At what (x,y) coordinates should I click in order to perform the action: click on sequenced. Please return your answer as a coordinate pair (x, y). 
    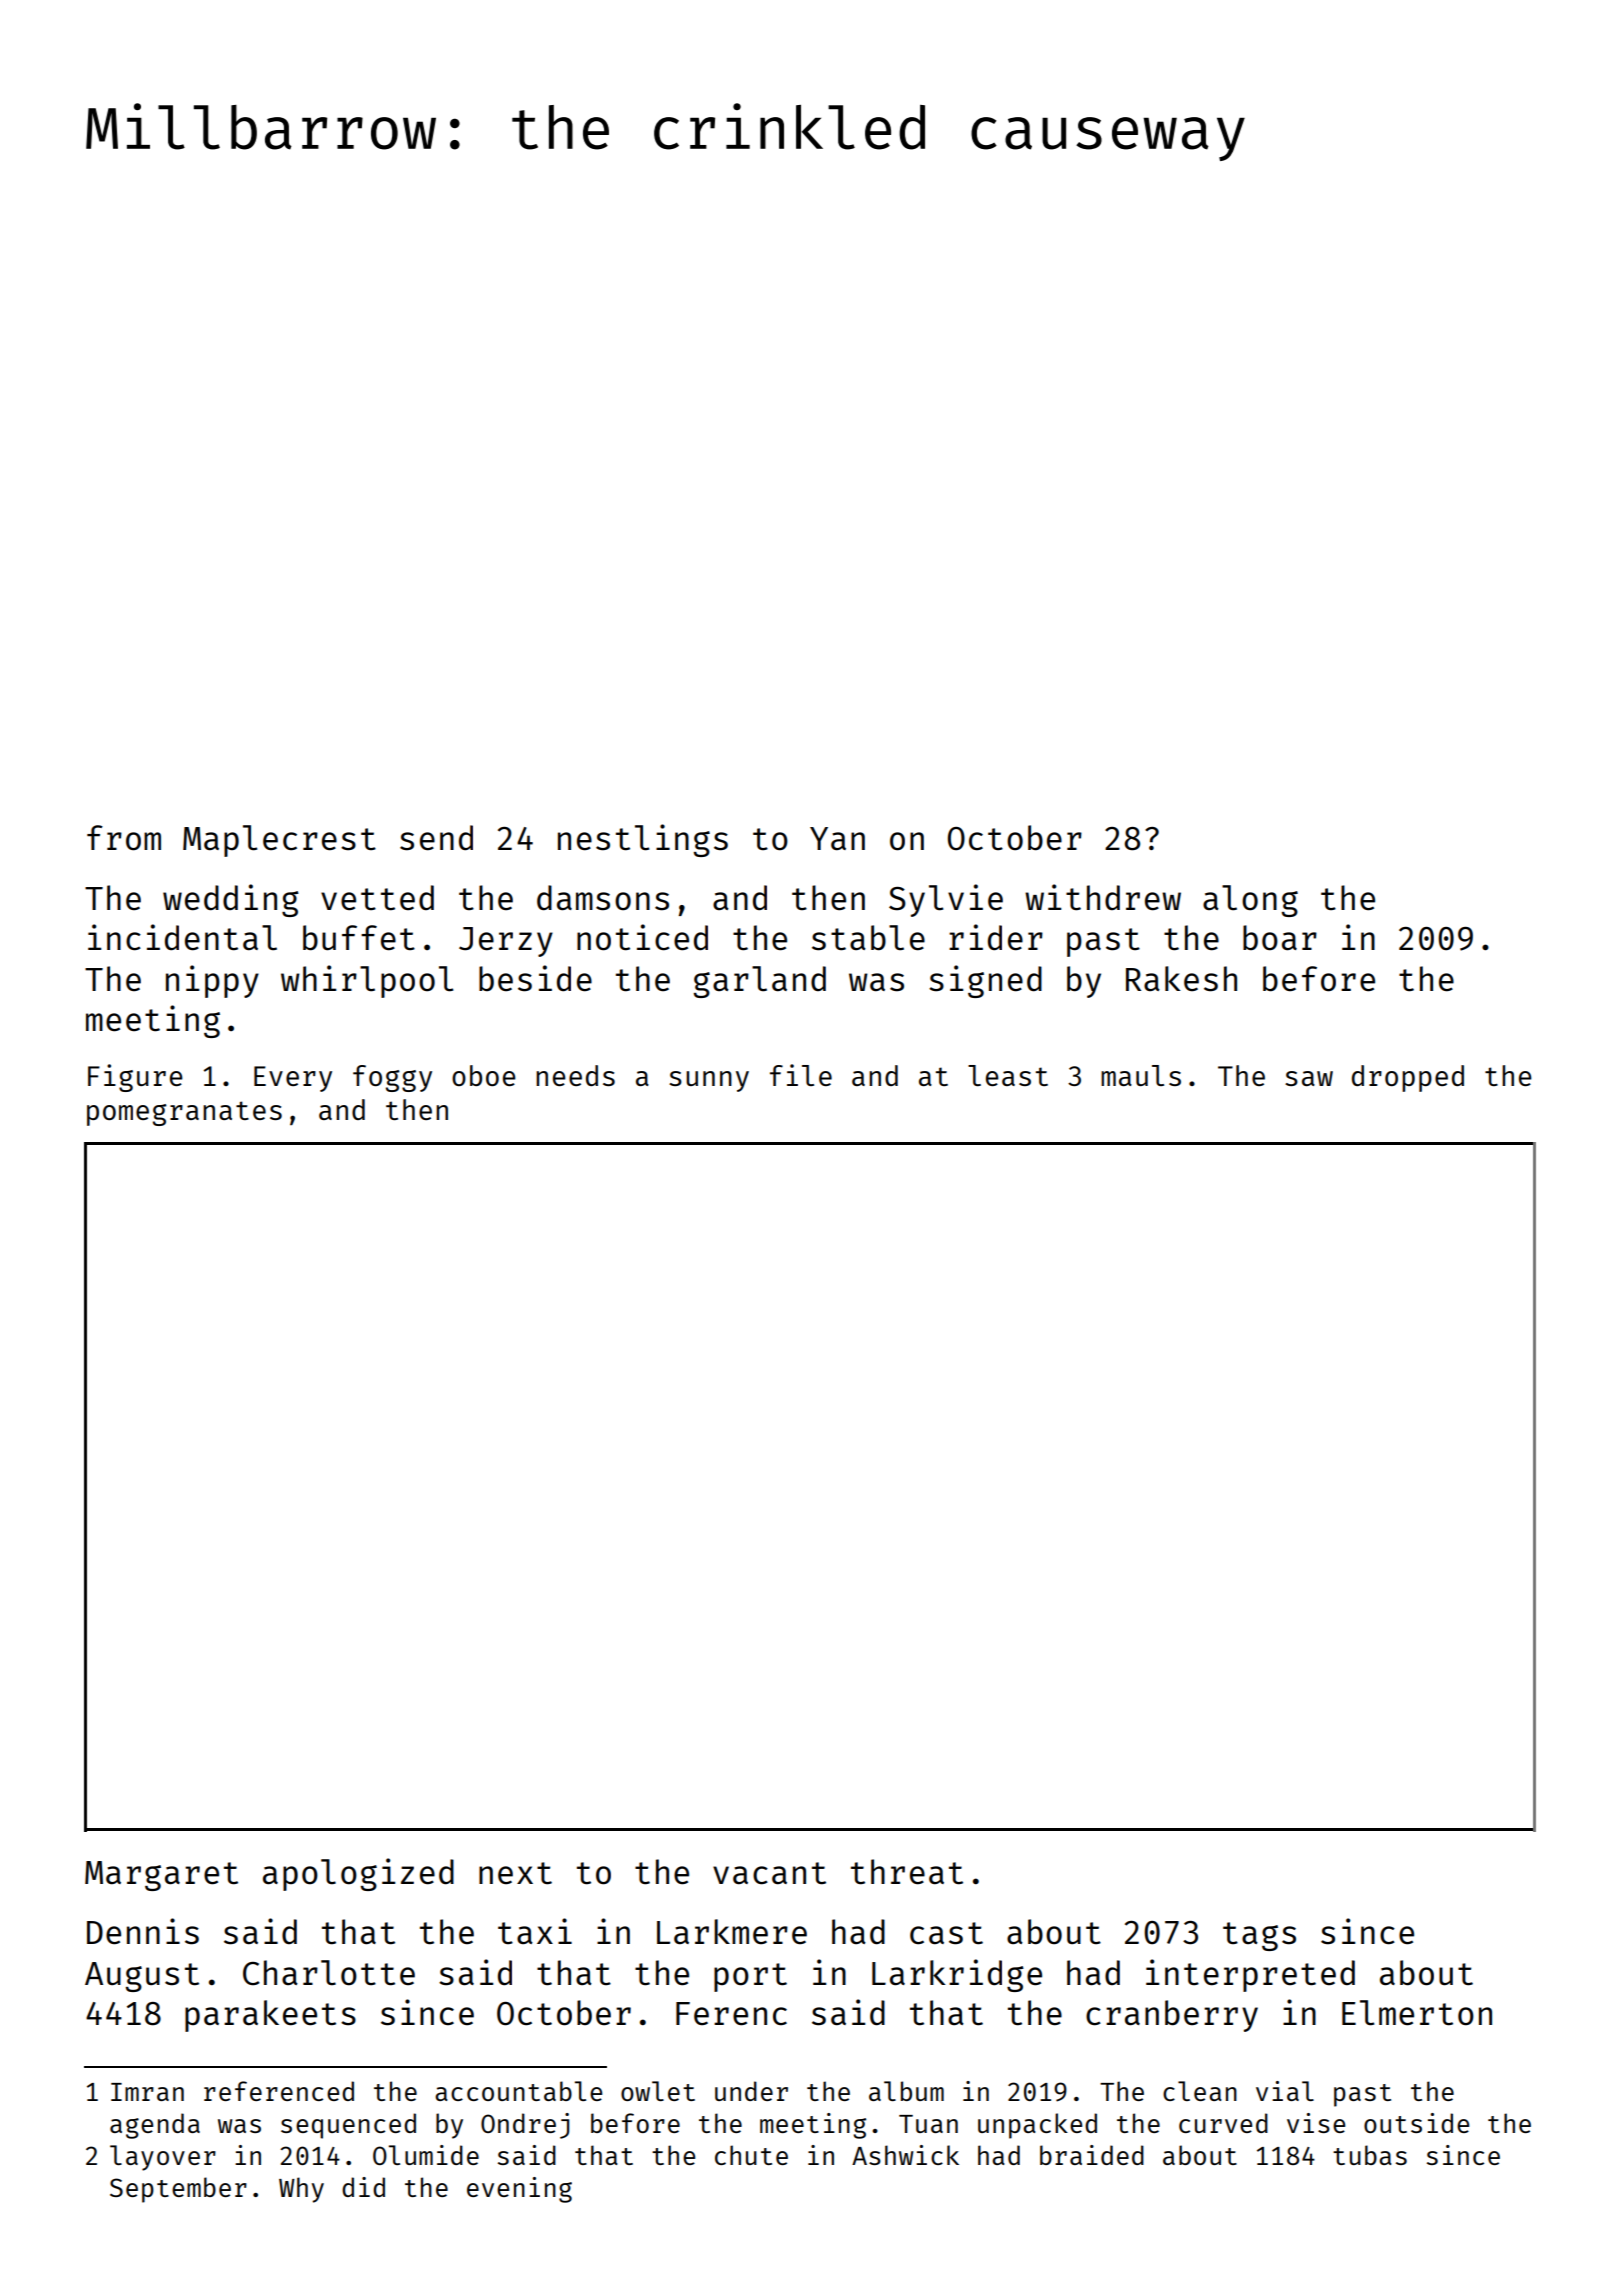
    Looking at the image, I should click on (348, 2126).
